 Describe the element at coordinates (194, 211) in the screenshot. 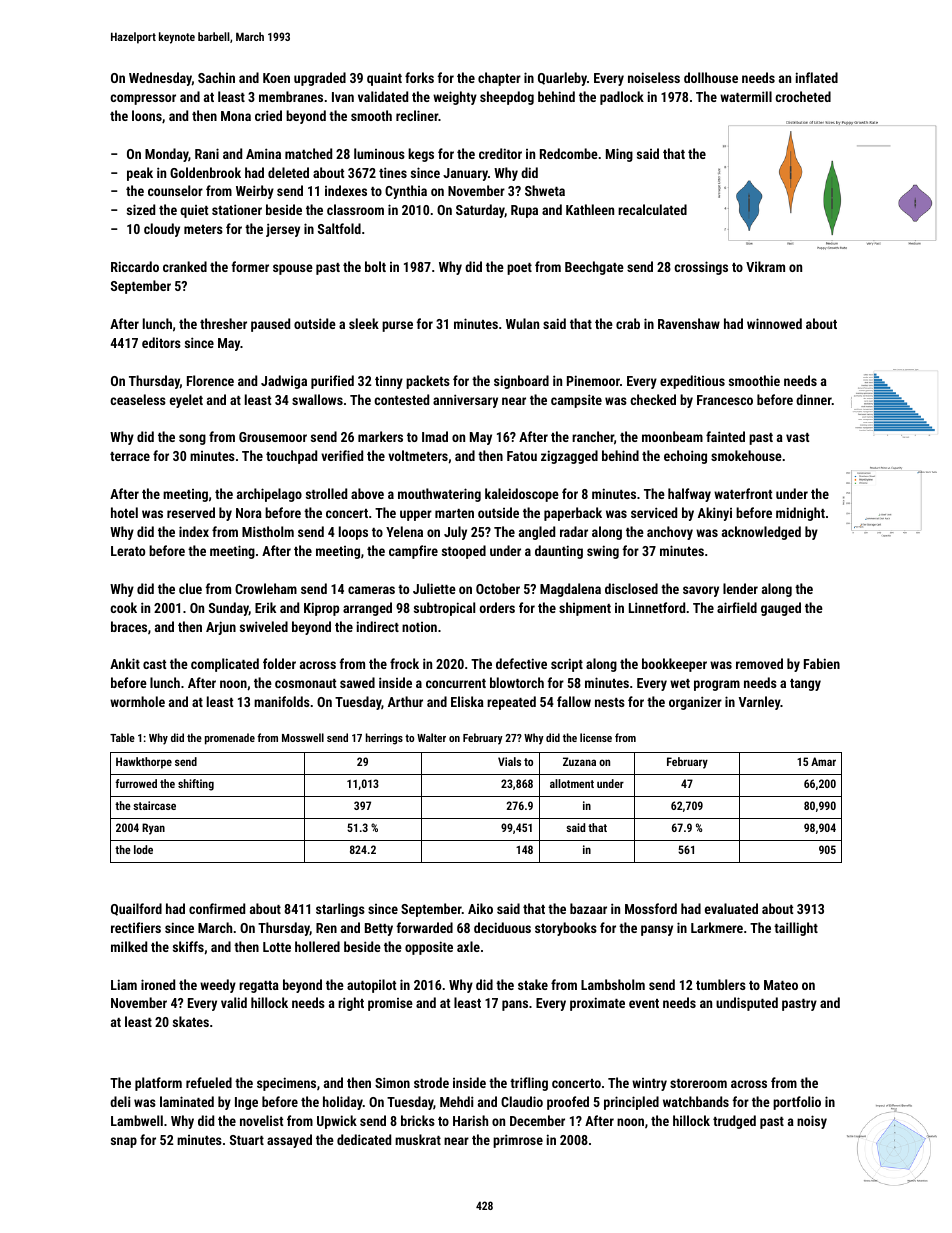

I see `quiet` at that location.
